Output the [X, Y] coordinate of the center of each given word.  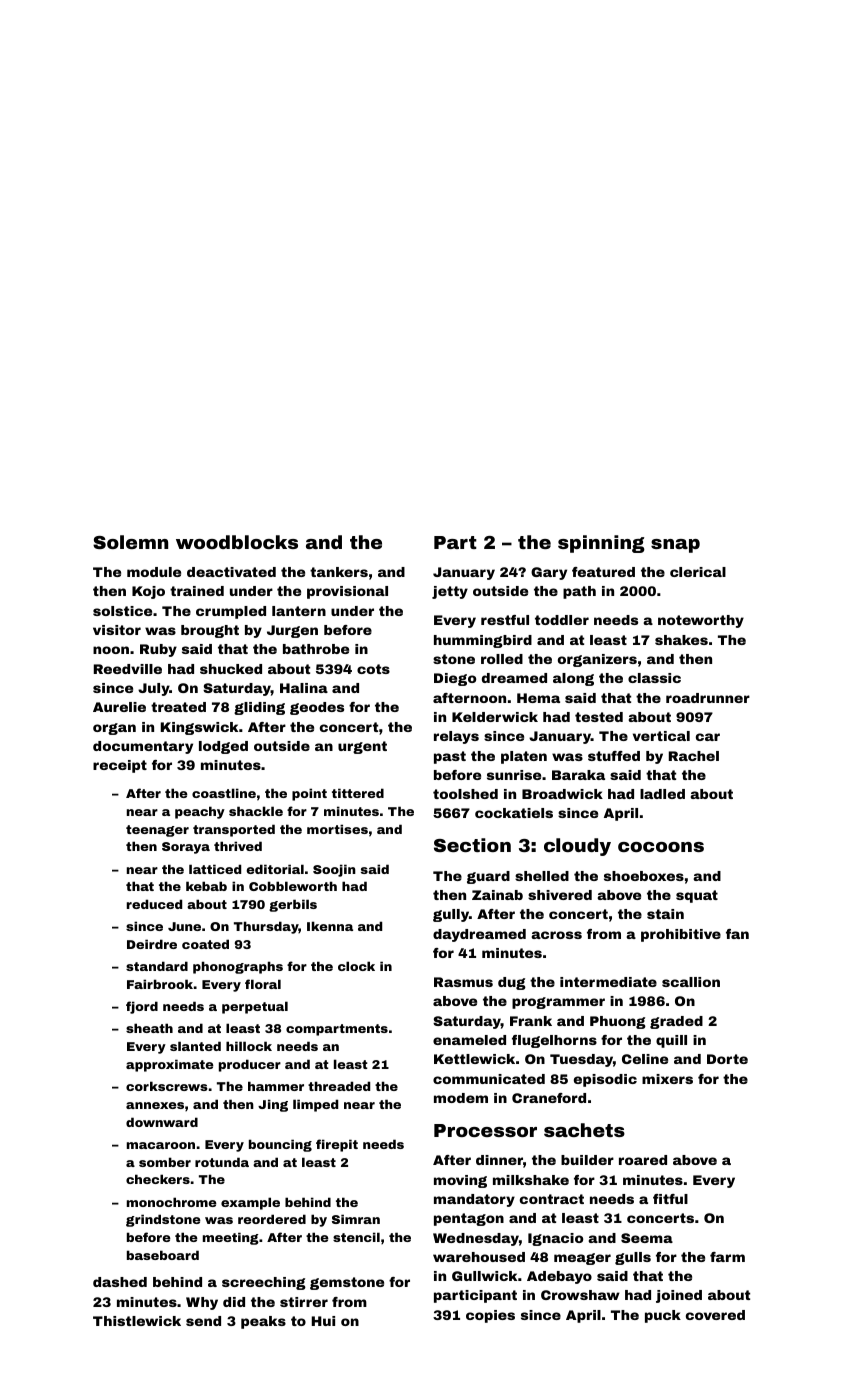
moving [460, 1181]
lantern [299, 611]
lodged [223, 747]
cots [373, 669]
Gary [549, 573]
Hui [323, 1321]
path [579, 592]
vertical [661, 736]
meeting [231, 1238]
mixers [667, 1079]
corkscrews [167, 1086]
